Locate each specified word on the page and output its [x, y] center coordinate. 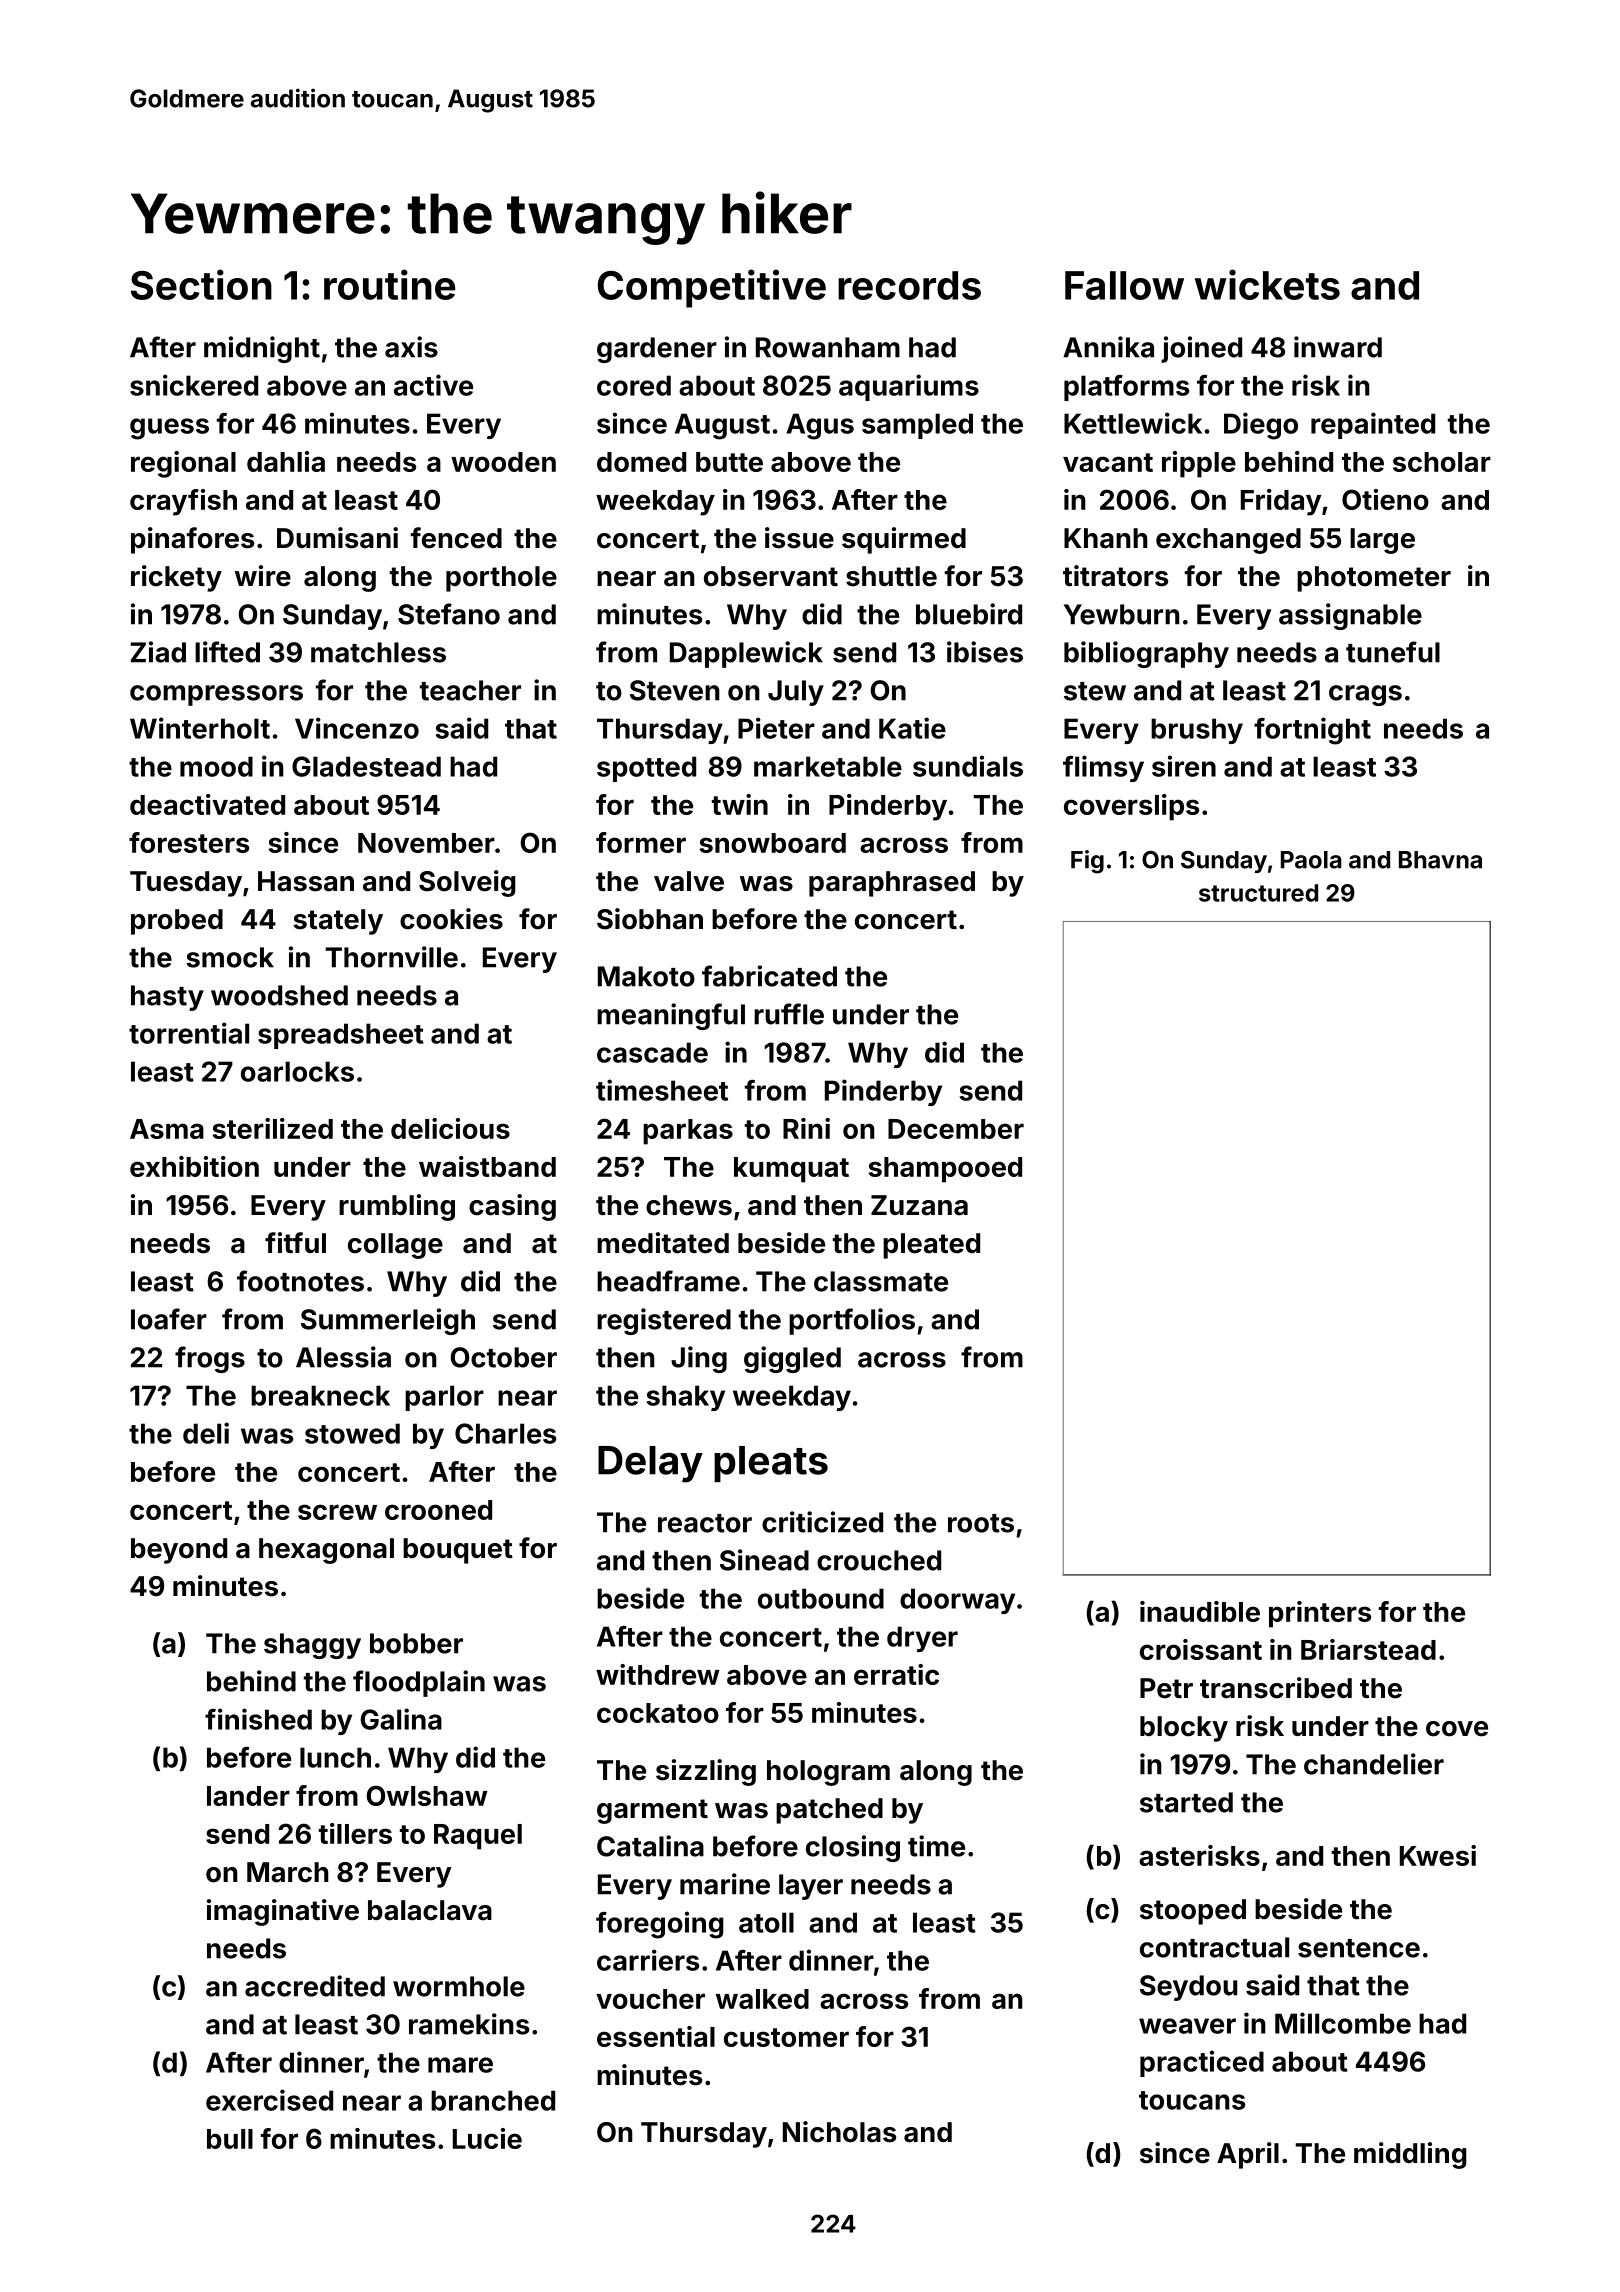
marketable [828, 766]
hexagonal [326, 1551]
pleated [931, 1246]
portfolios [852, 1321]
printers [1320, 1614]
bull [230, 2139]
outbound [821, 1598]
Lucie [487, 2138]
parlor [444, 1398]
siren [1184, 766]
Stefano [449, 614]
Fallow [1124, 285]
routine [389, 284]
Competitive [712, 288]
